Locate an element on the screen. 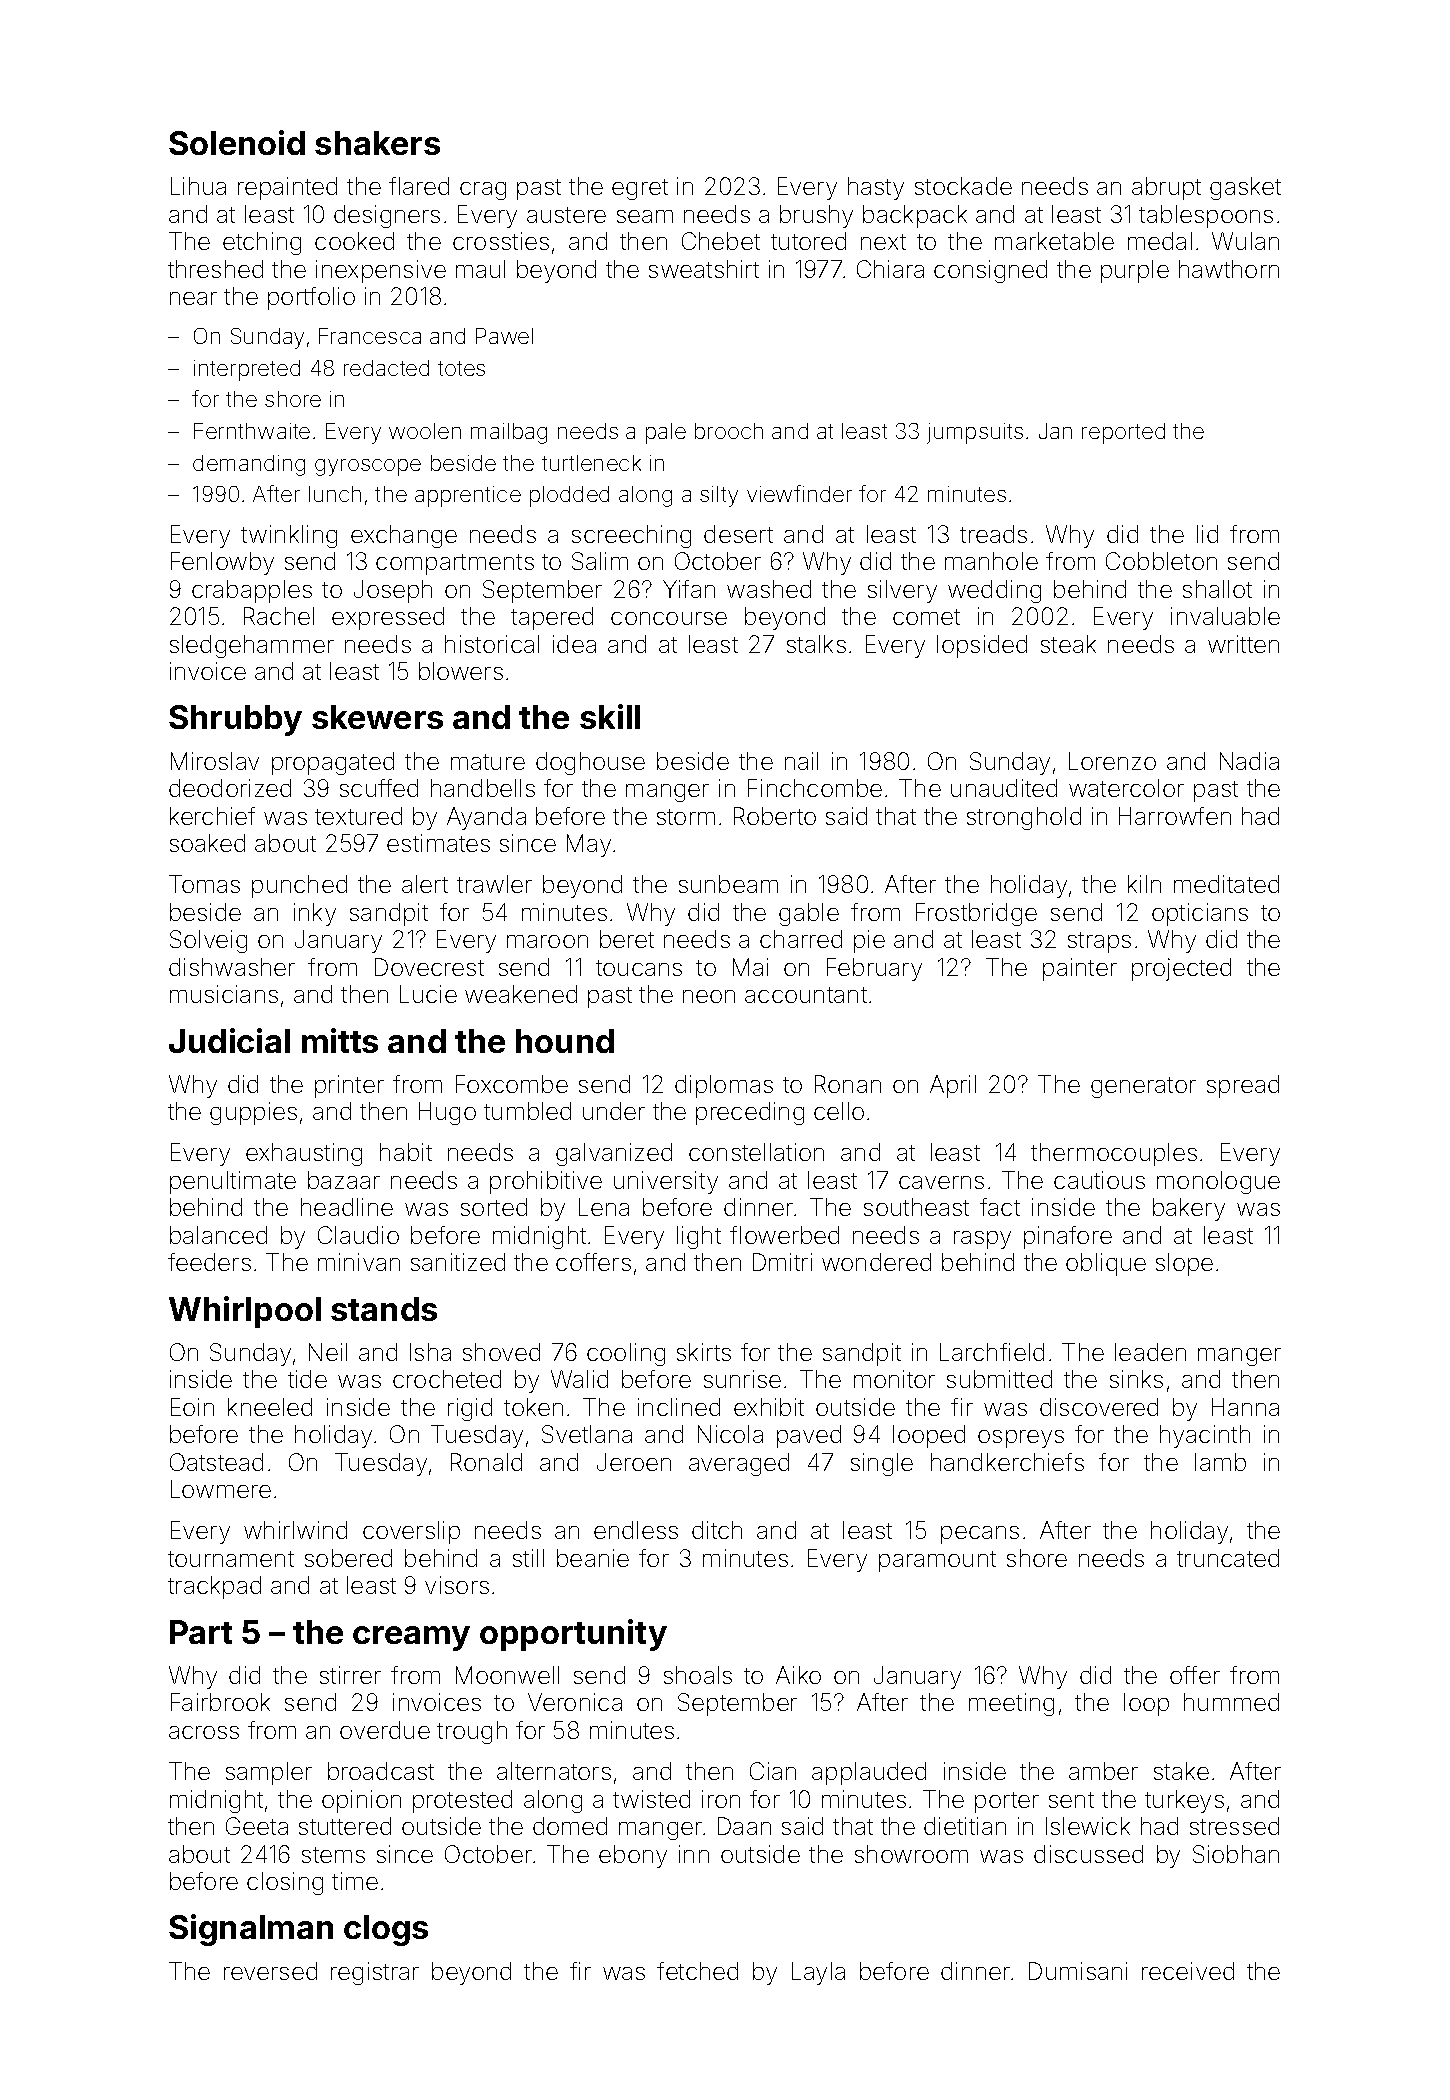  Frostbridge is located at coordinates (976, 914).
